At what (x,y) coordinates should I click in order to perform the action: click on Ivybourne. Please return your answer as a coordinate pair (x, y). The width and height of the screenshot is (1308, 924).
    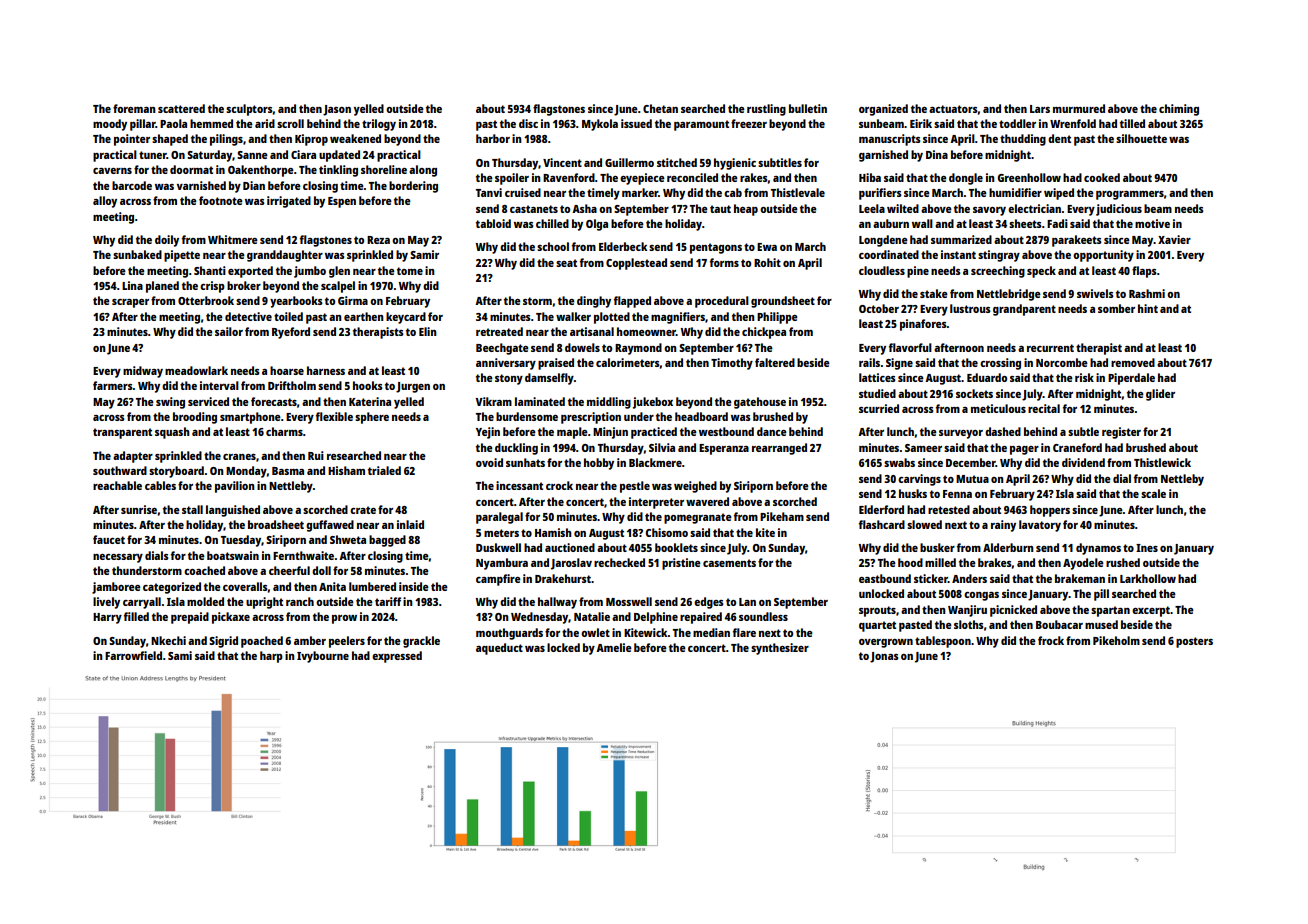
    Looking at the image, I should click on (323, 657).
